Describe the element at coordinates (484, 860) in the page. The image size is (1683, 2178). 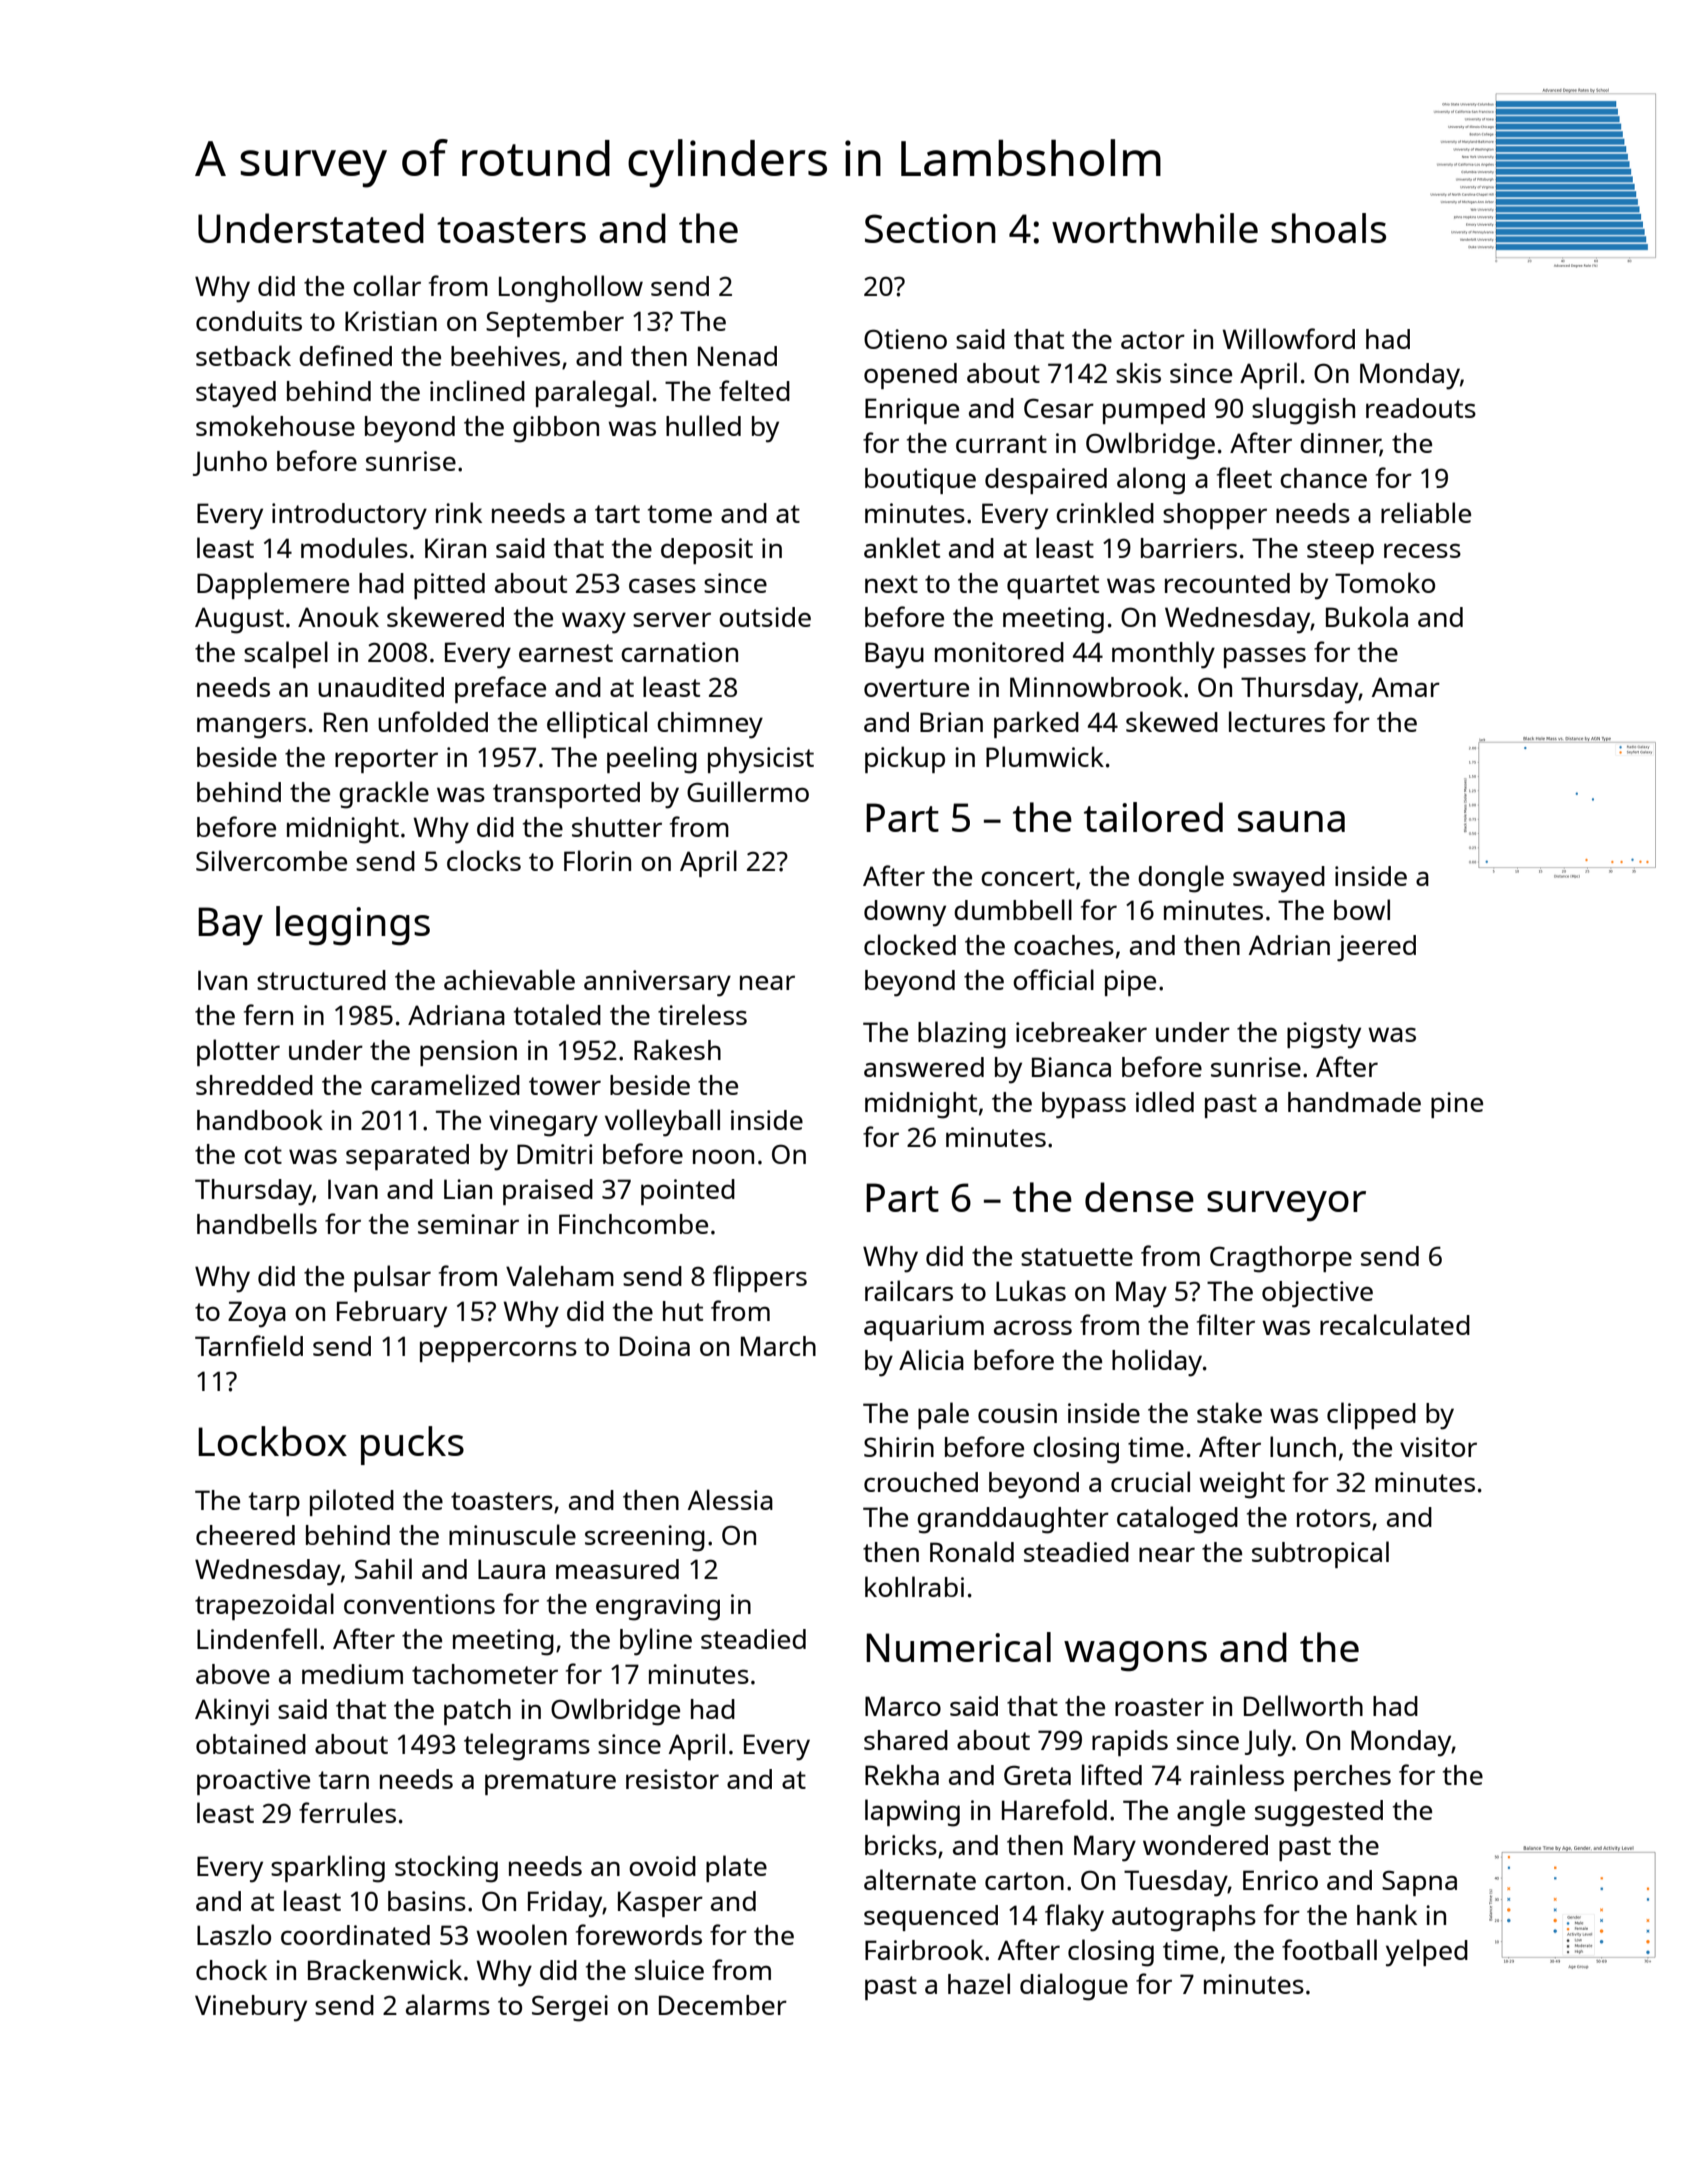
I see `clocks` at that location.
